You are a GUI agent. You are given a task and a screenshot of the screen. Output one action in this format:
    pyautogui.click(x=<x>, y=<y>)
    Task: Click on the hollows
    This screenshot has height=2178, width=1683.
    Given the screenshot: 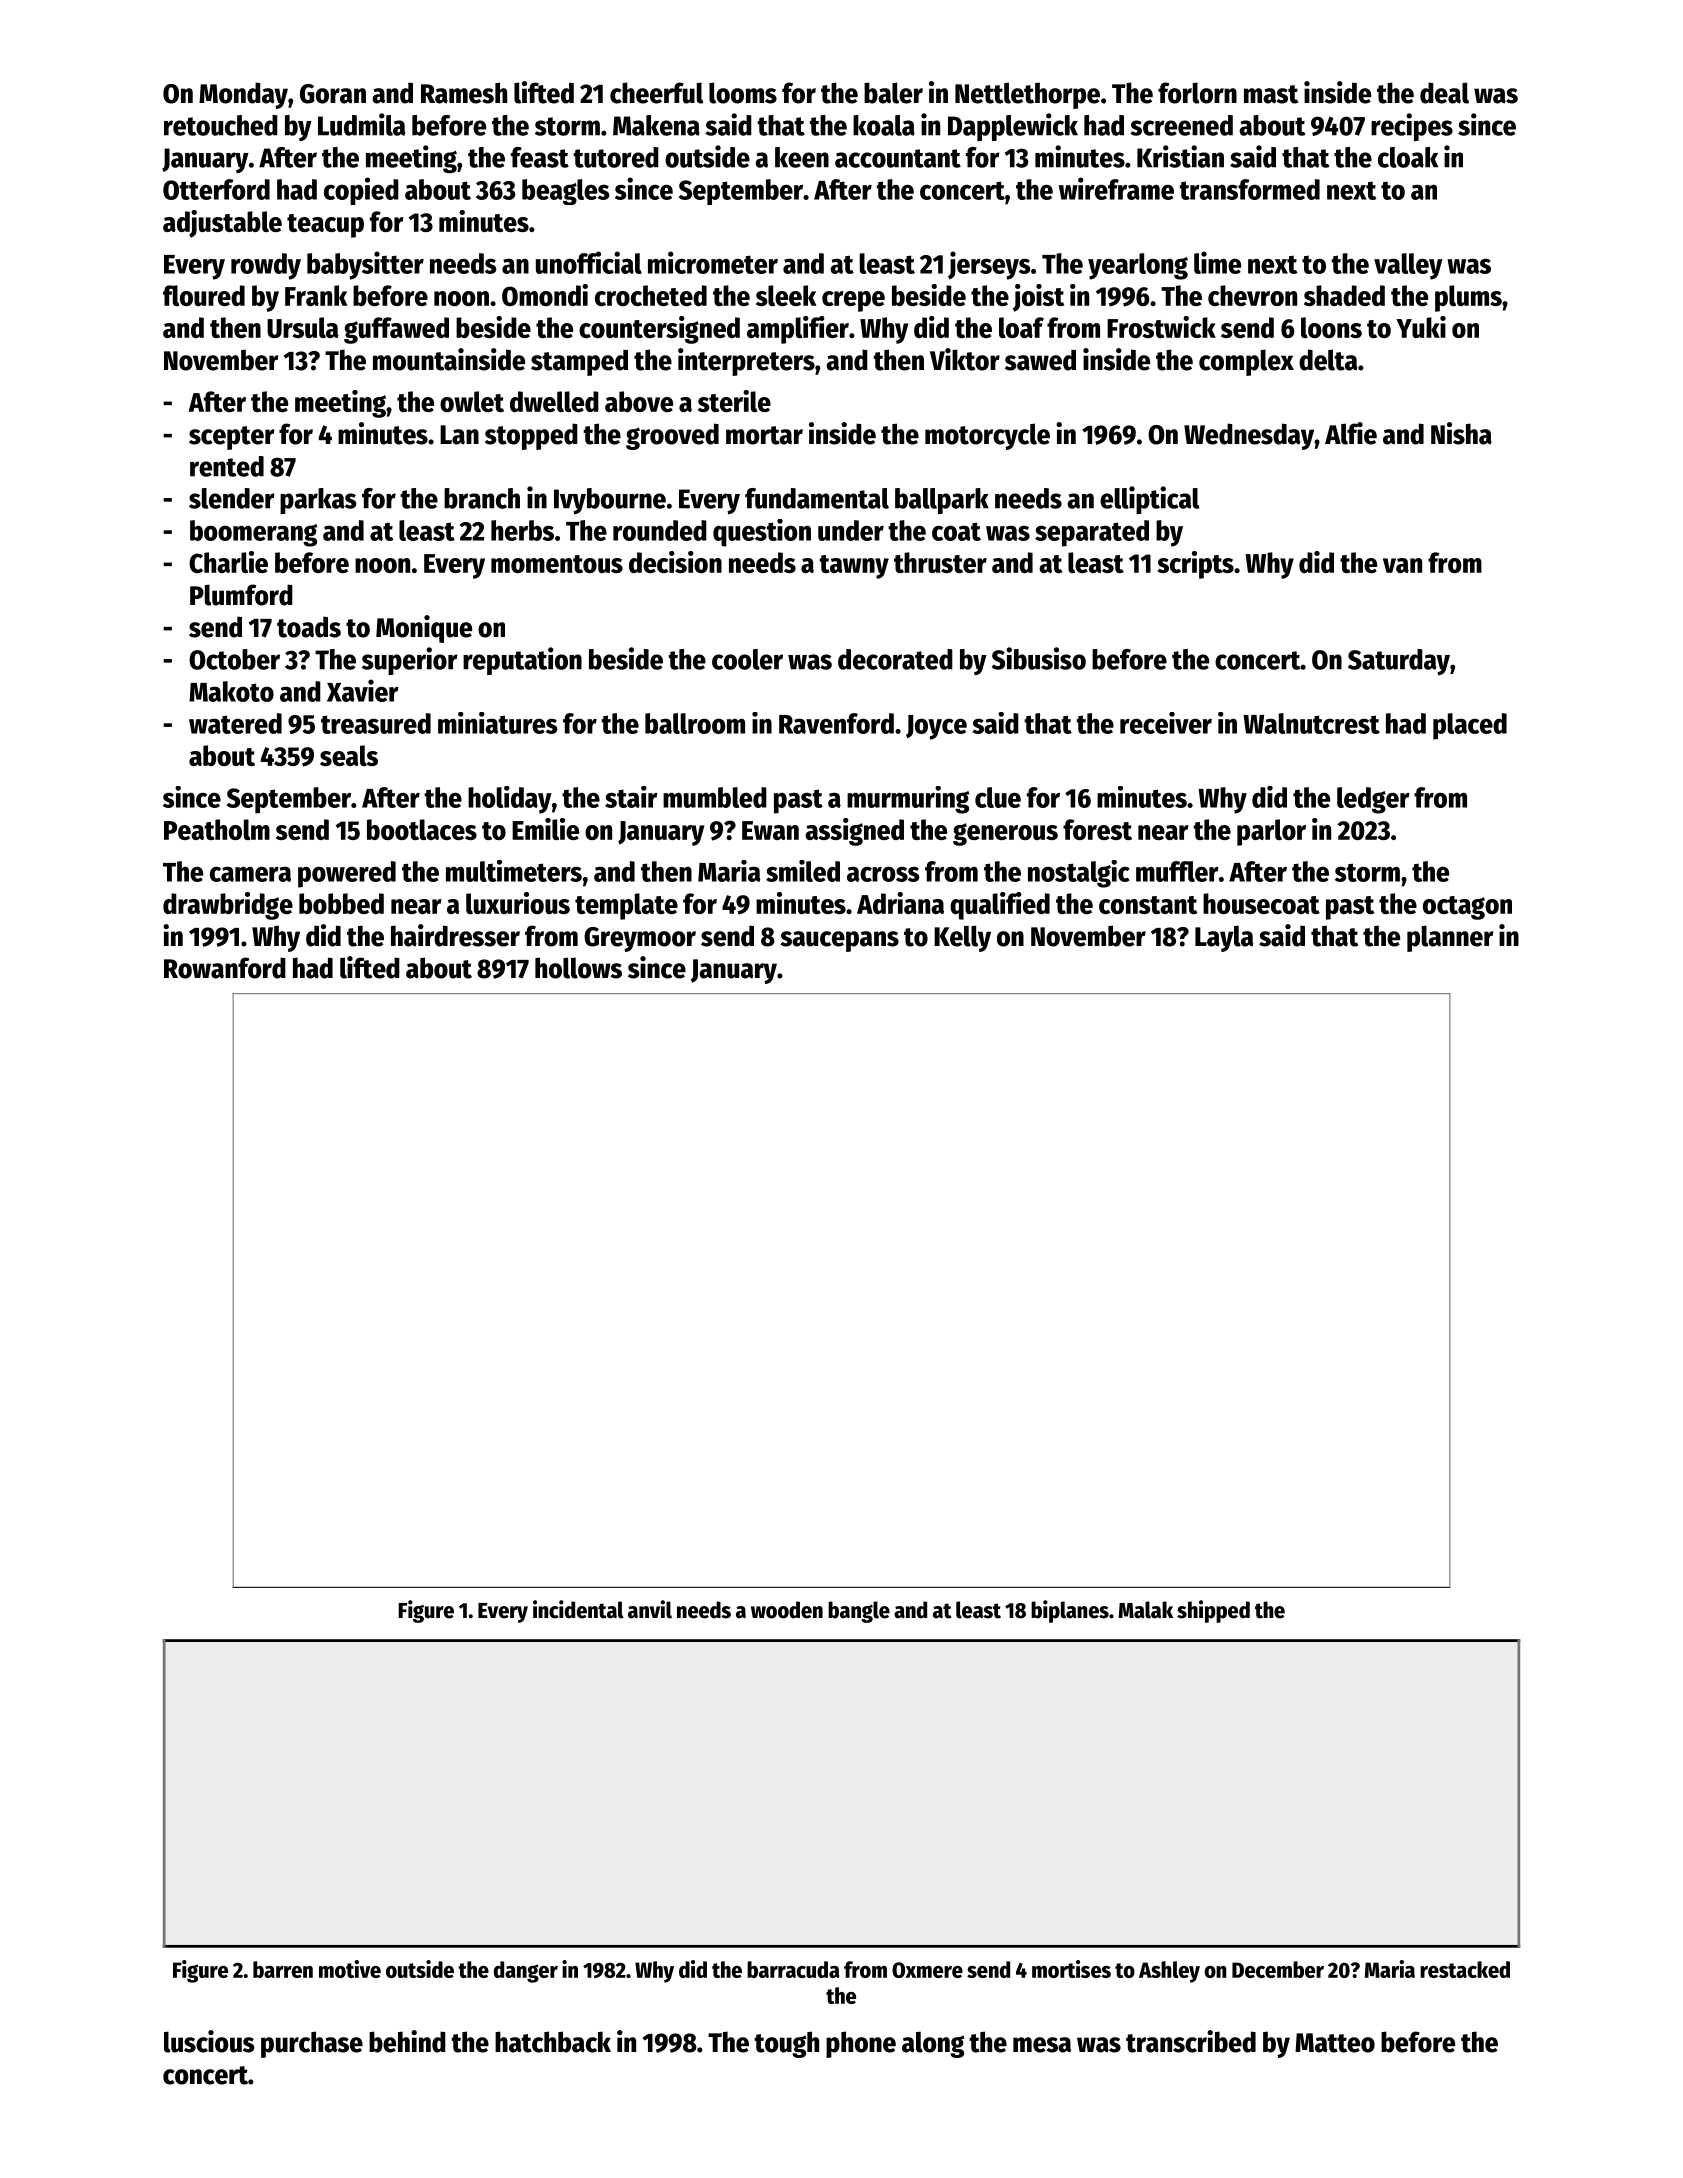 What is the action you would take?
    pyautogui.click(x=578, y=968)
